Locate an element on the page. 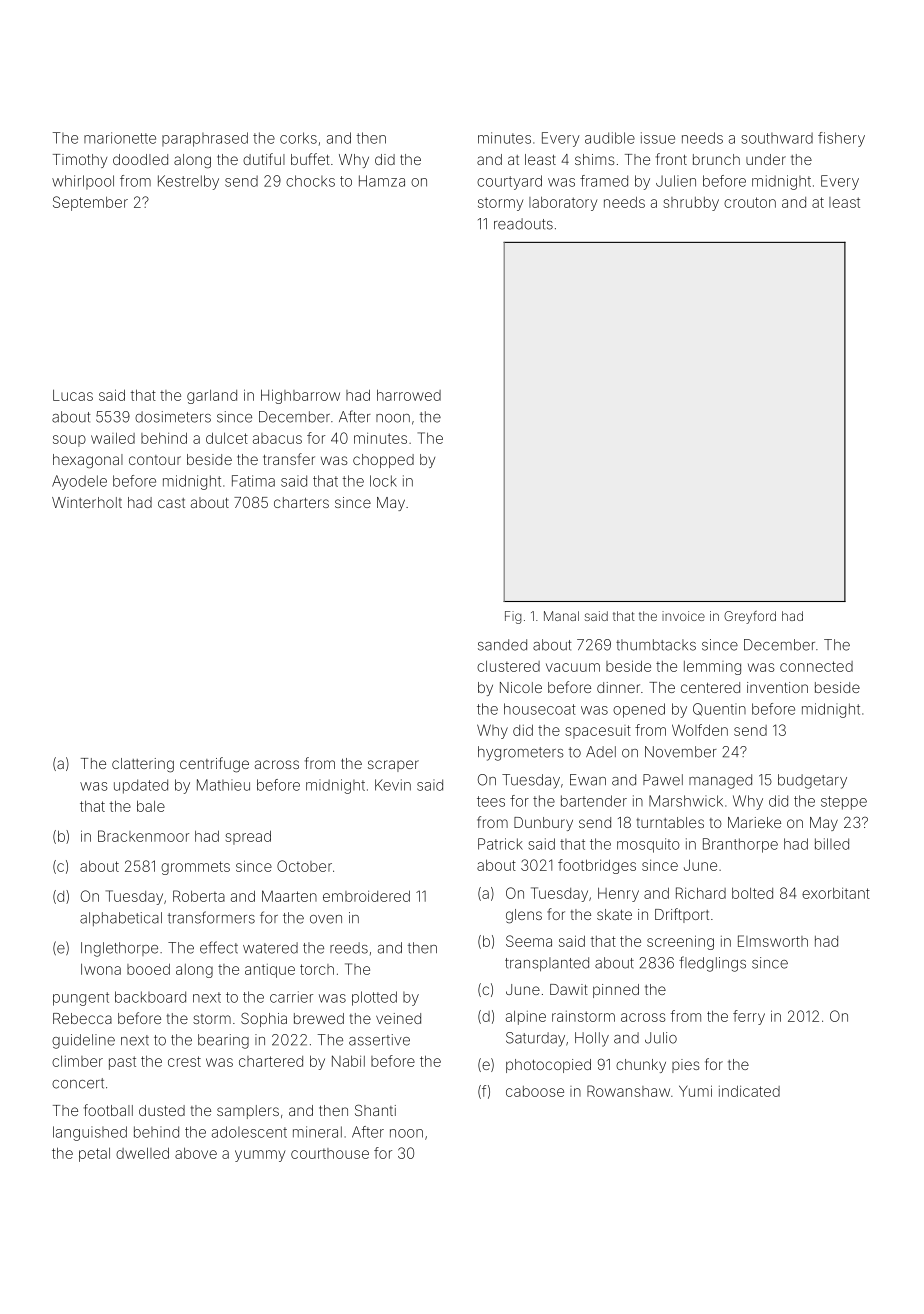 The width and height of the page is (924, 1314). plotted is located at coordinates (374, 998).
